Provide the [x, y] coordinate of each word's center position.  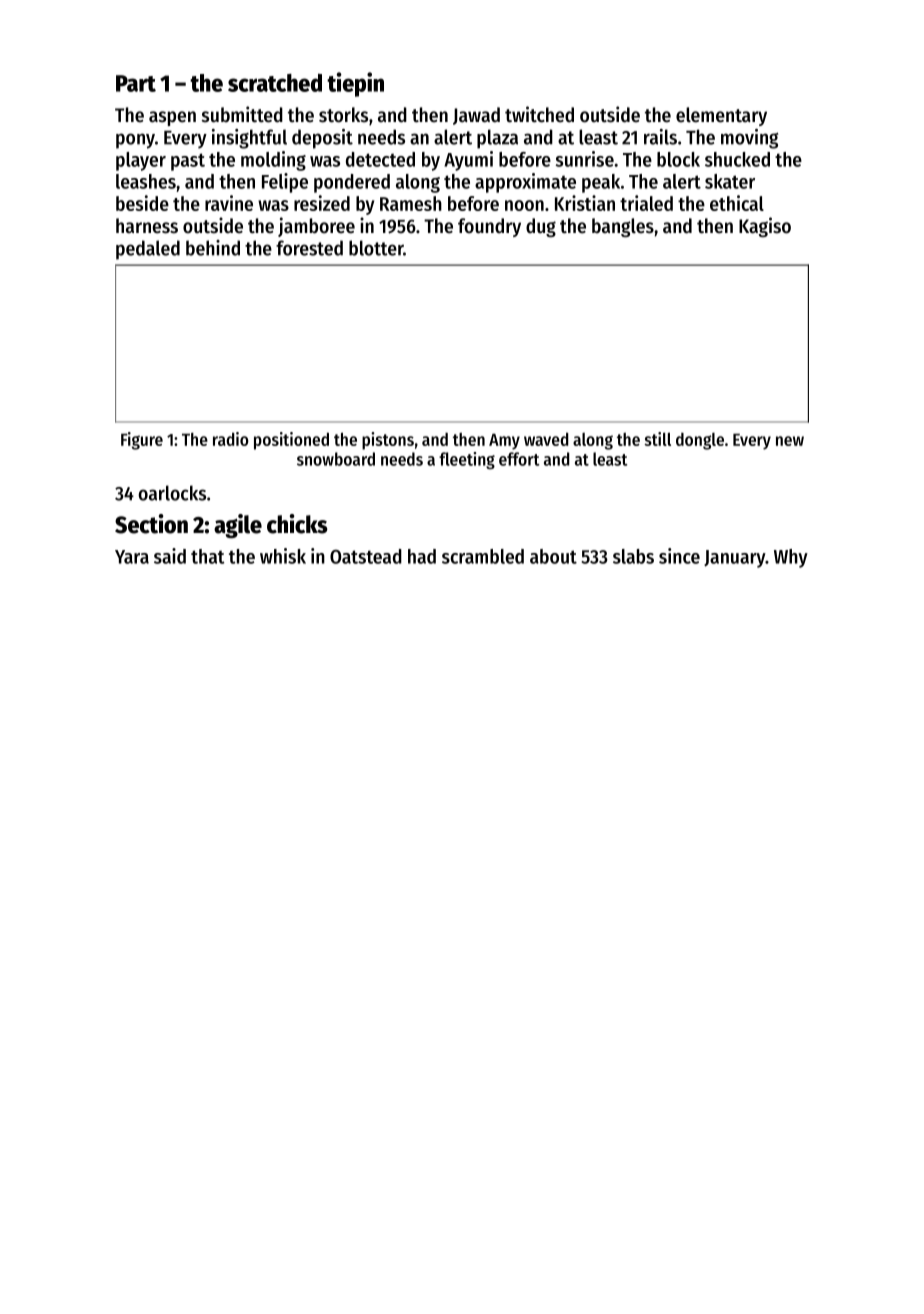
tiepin [355, 84]
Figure [142, 441]
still [657, 439]
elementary [721, 116]
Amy [504, 442]
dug [541, 227]
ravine [229, 203]
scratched [275, 83]
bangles [623, 227]
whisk [283, 556]
